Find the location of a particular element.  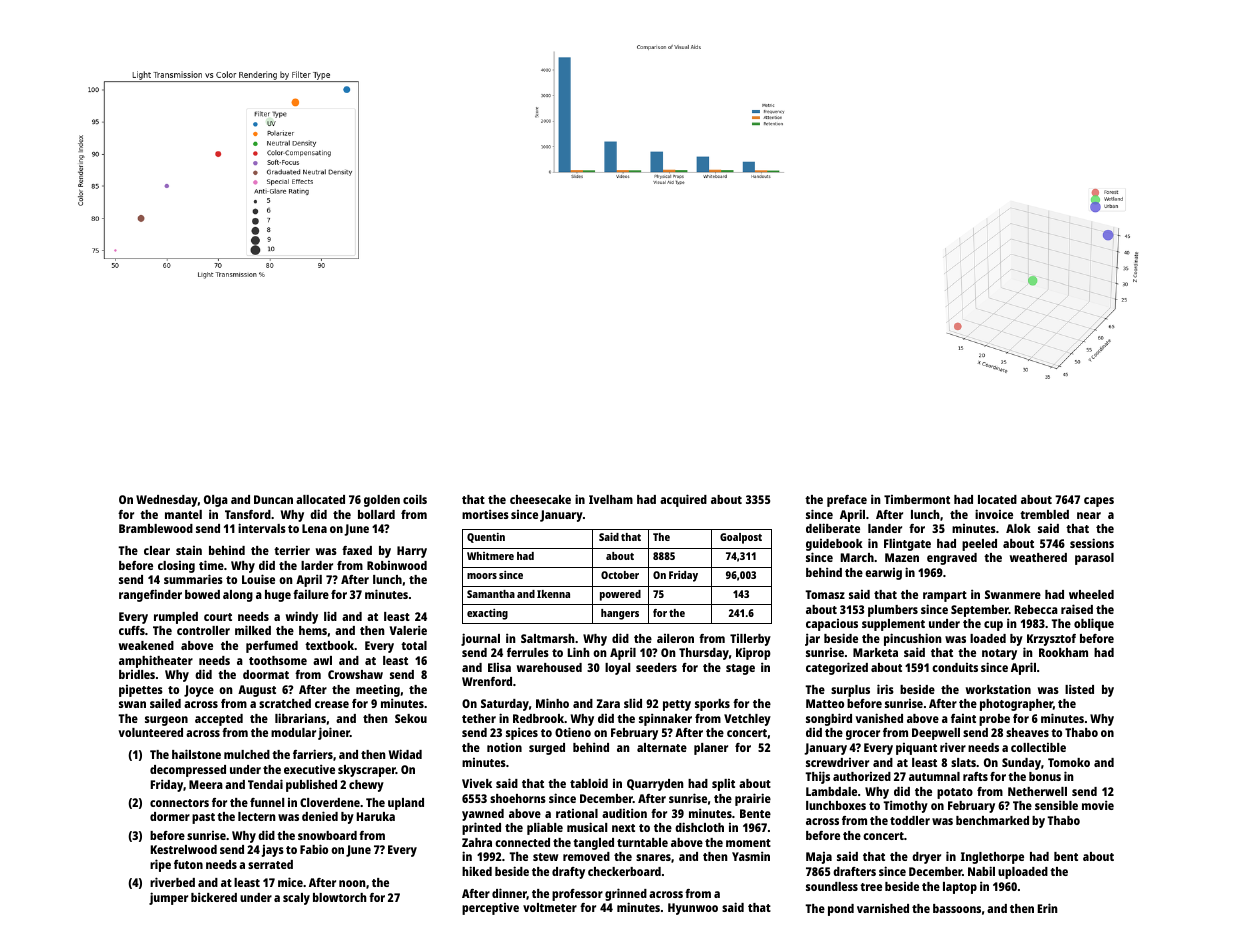

yawned is located at coordinates (483, 815).
